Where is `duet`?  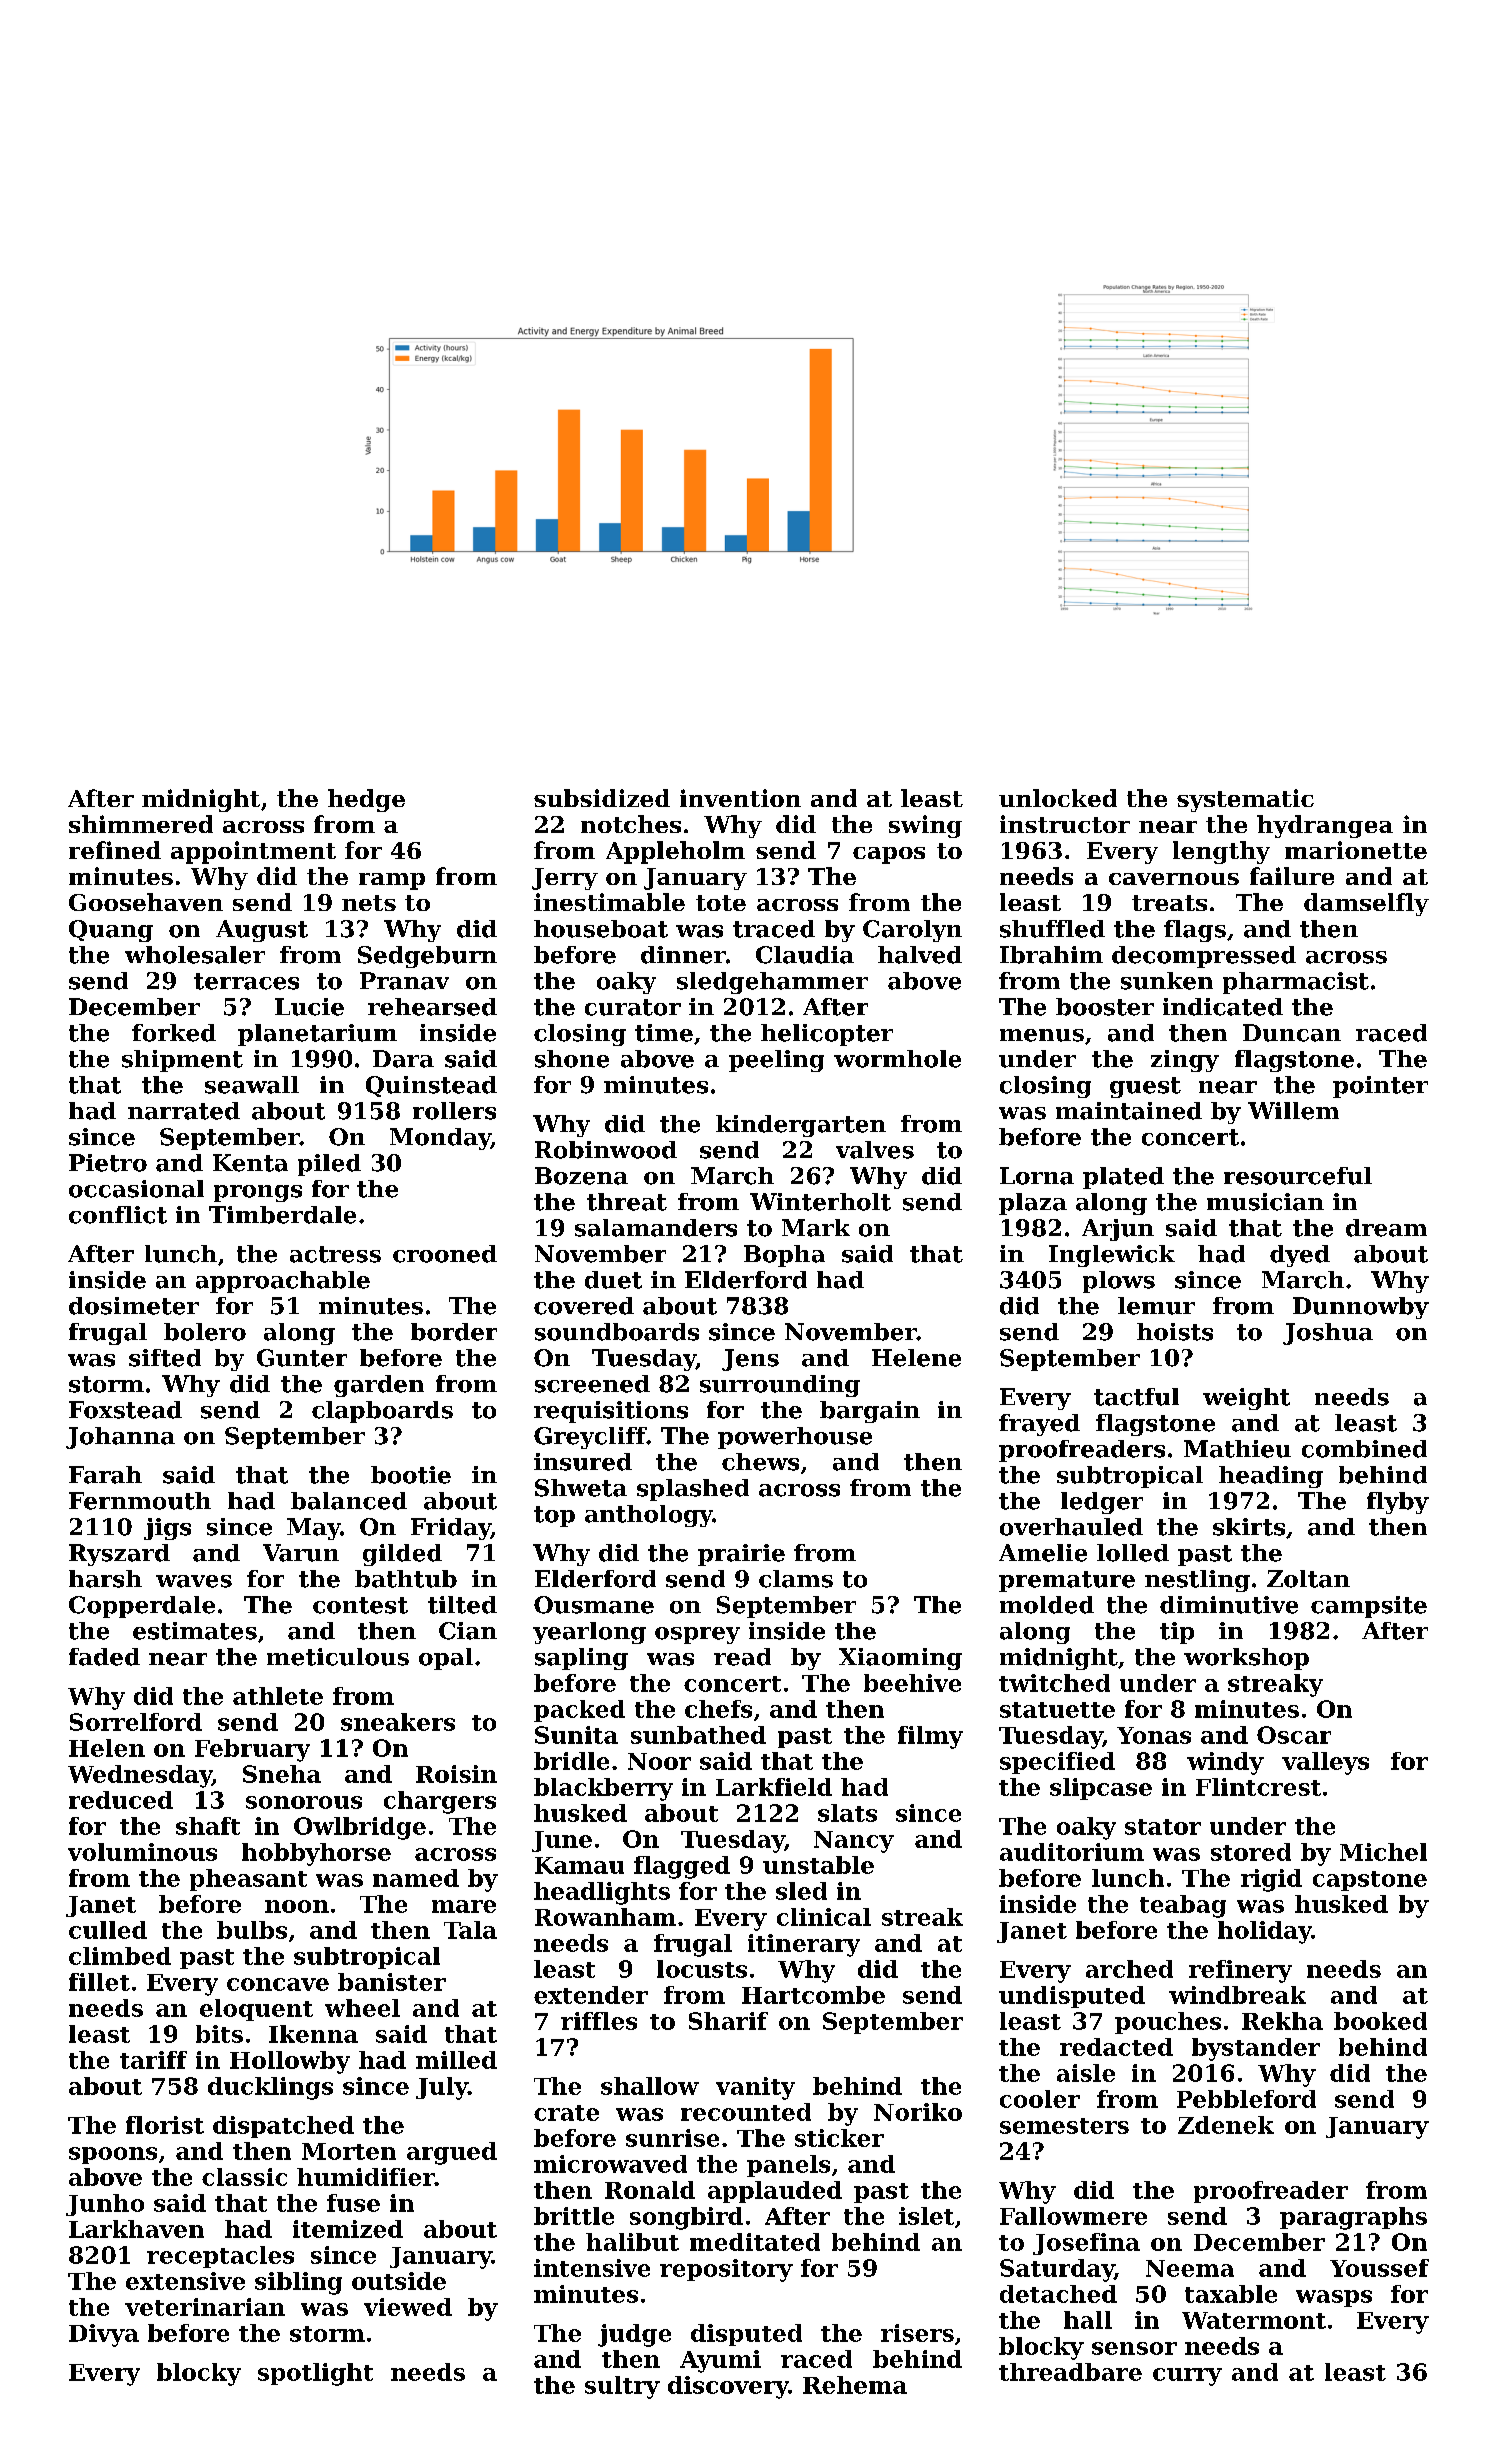 duet is located at coordinates (613, 1280).
